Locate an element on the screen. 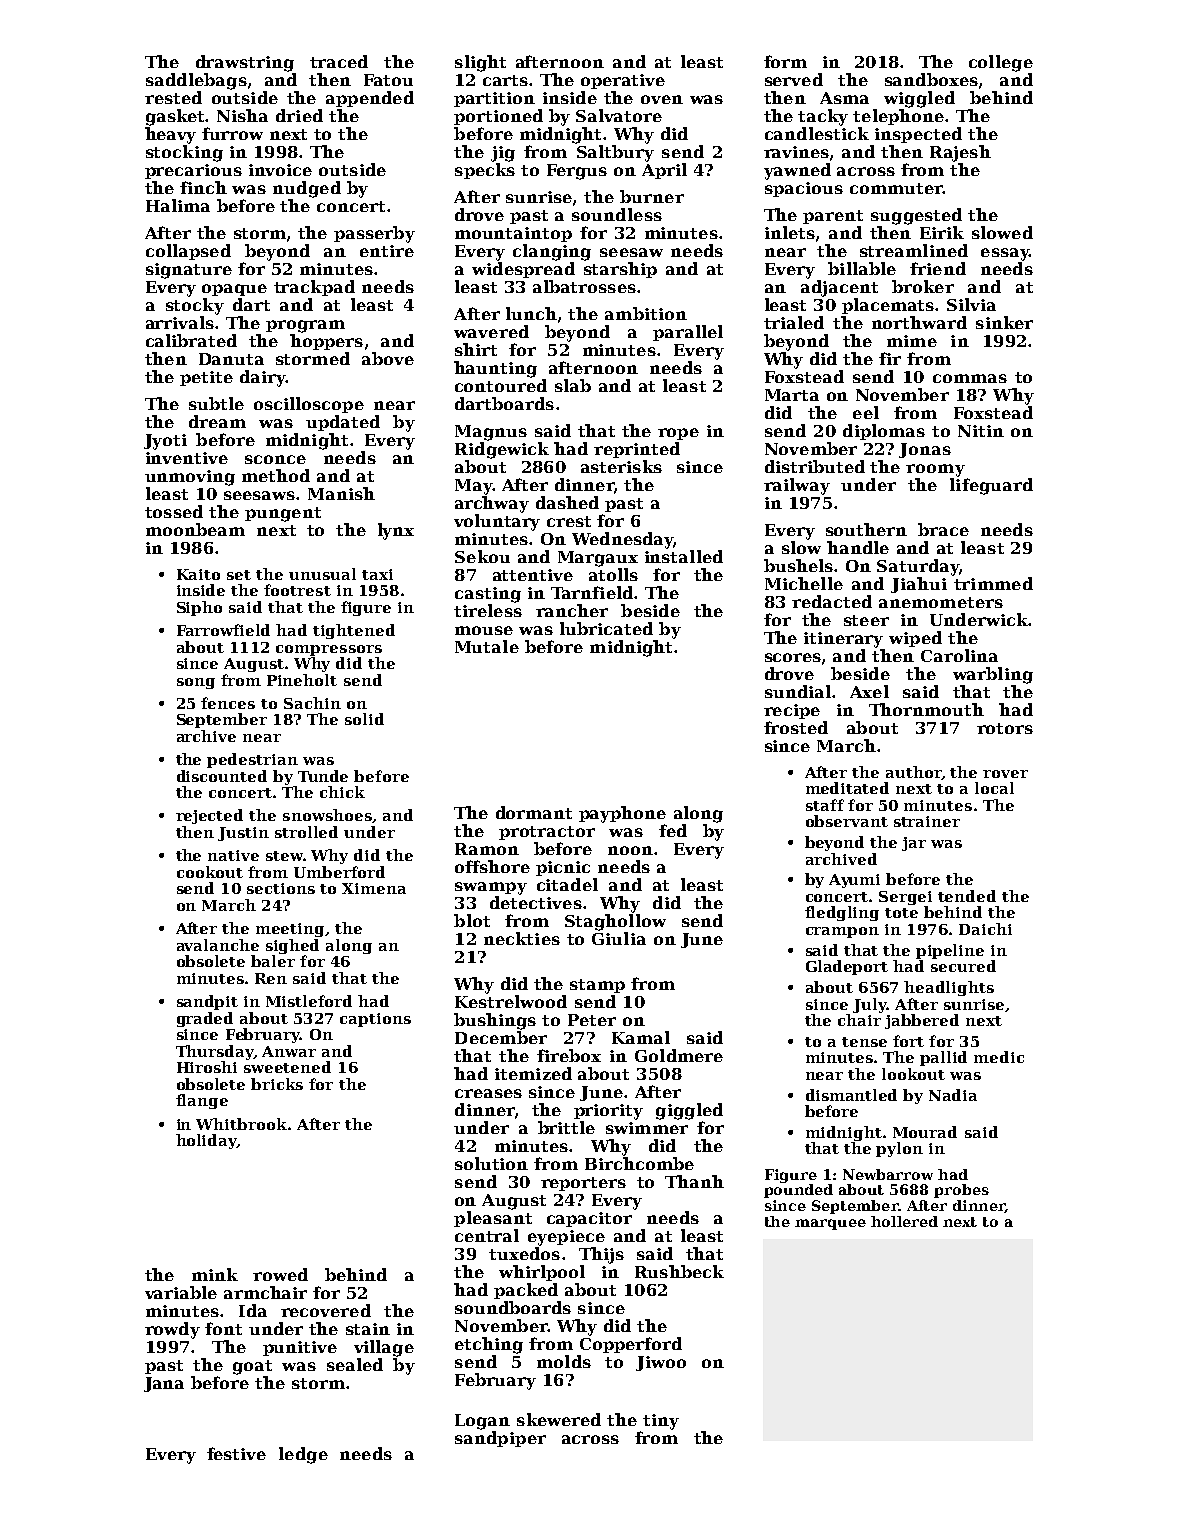  form is located at coordinates (785, 61).
